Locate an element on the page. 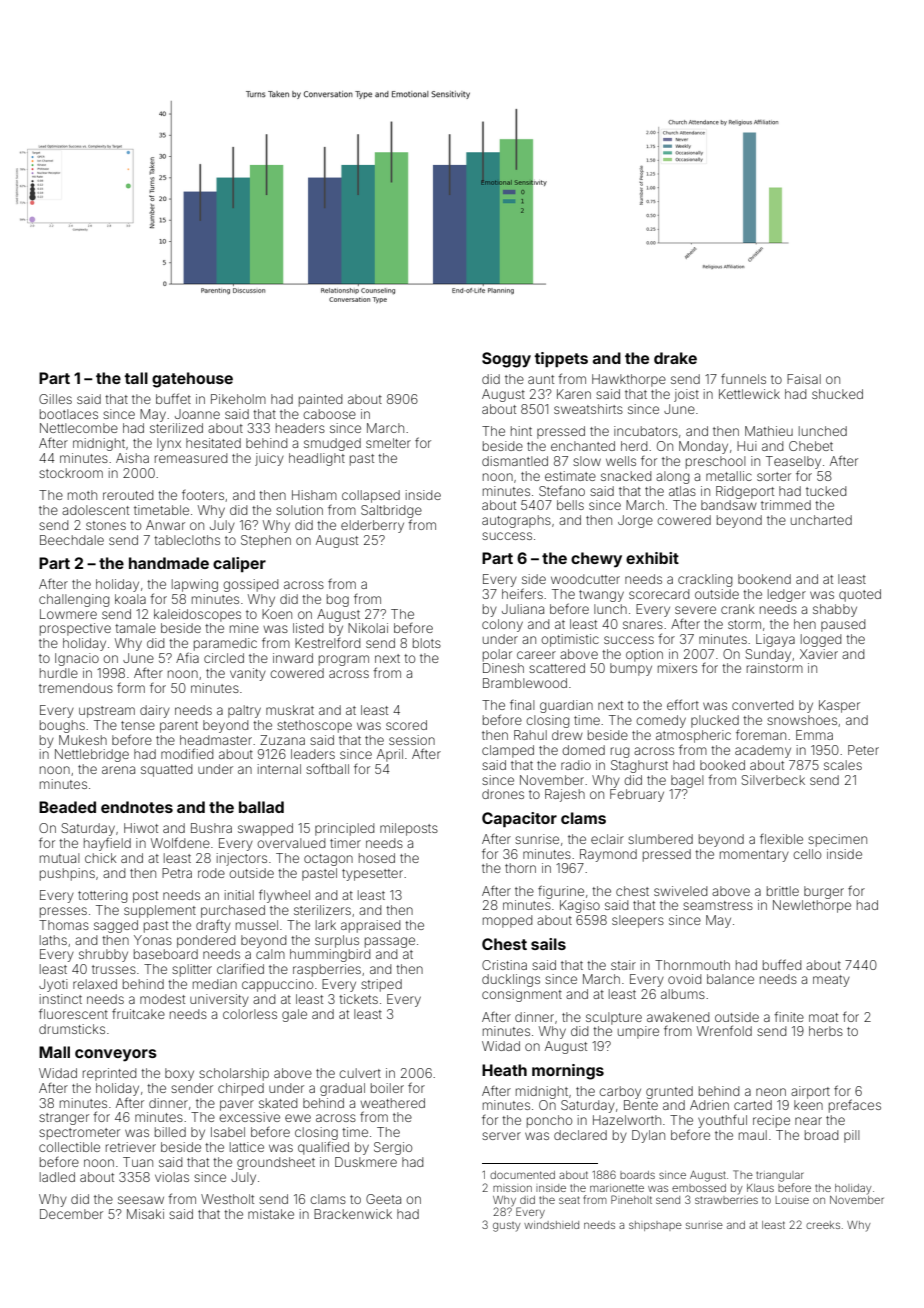 This document has height=1308, width=924. Brackenwick is located at coordinates (353, 1214).
